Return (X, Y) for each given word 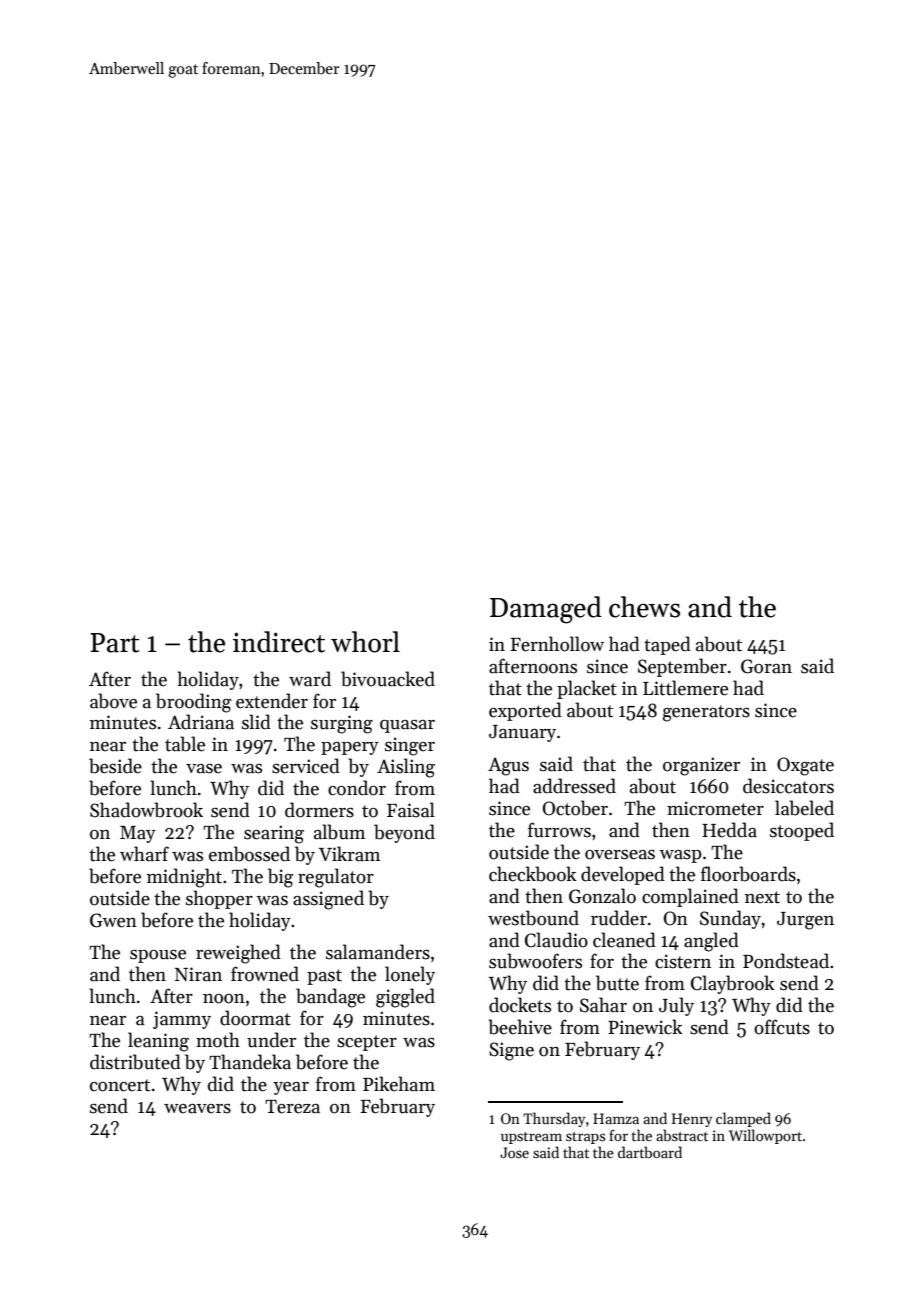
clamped (743, 1119)
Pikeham (399, 1084)
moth (218, 1040)
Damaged (546, 610)
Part (115, 643)
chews (644, 607)
